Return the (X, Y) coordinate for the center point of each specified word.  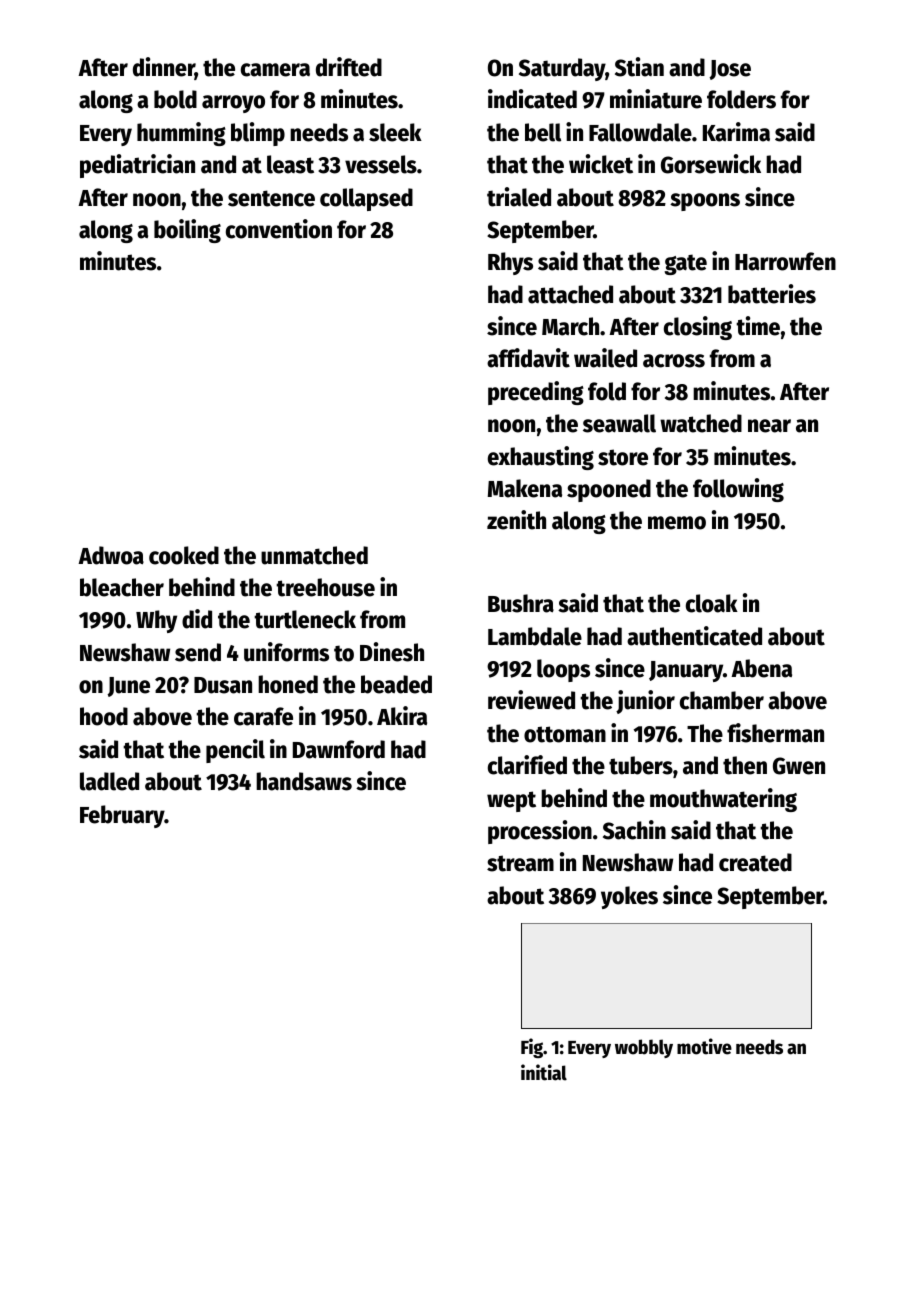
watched (701, 423)
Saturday (562, 69)
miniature (656, 99)
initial (544, 1072)
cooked (184, 555)
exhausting (541, 458)
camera (275, 70)
